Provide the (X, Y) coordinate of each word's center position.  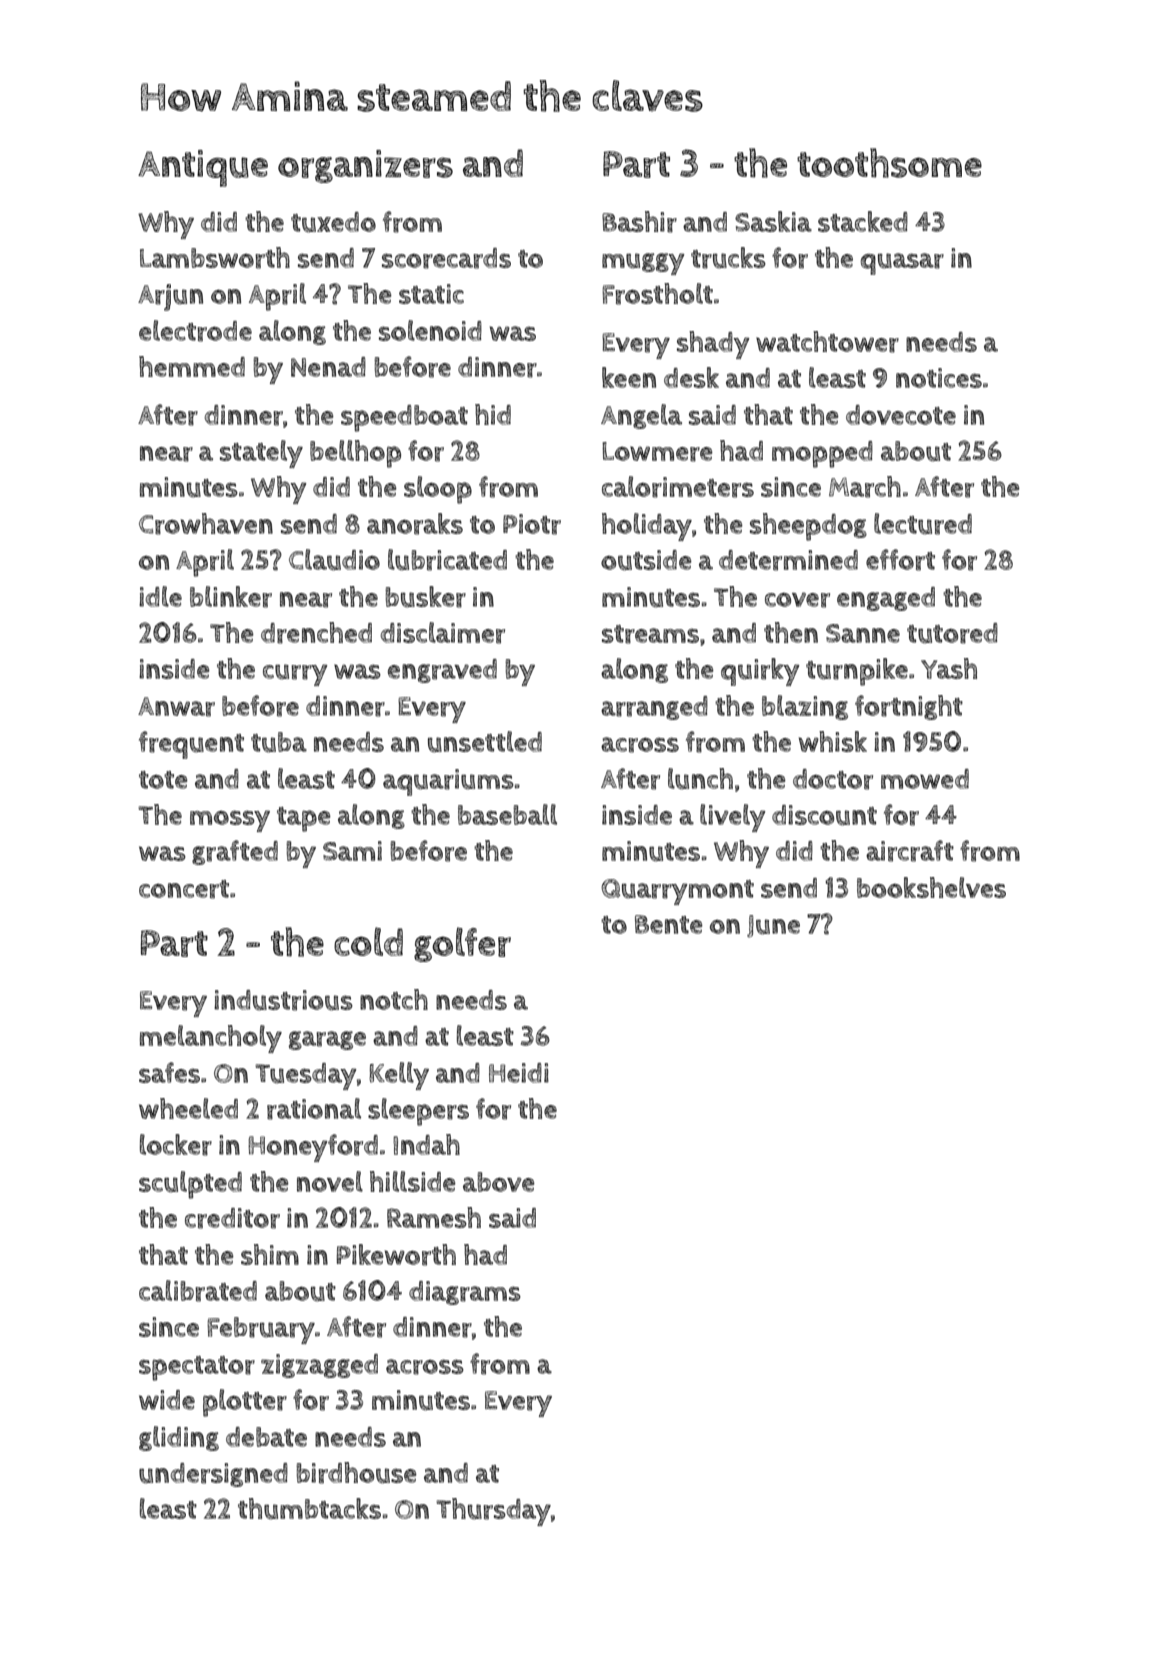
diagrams (465, 1293)
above (498, 1182)
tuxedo (333, 222)
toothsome (889, 163)
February (261, 1330)
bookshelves (931, 887)
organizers (365, 166)
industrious (283, 1000)
